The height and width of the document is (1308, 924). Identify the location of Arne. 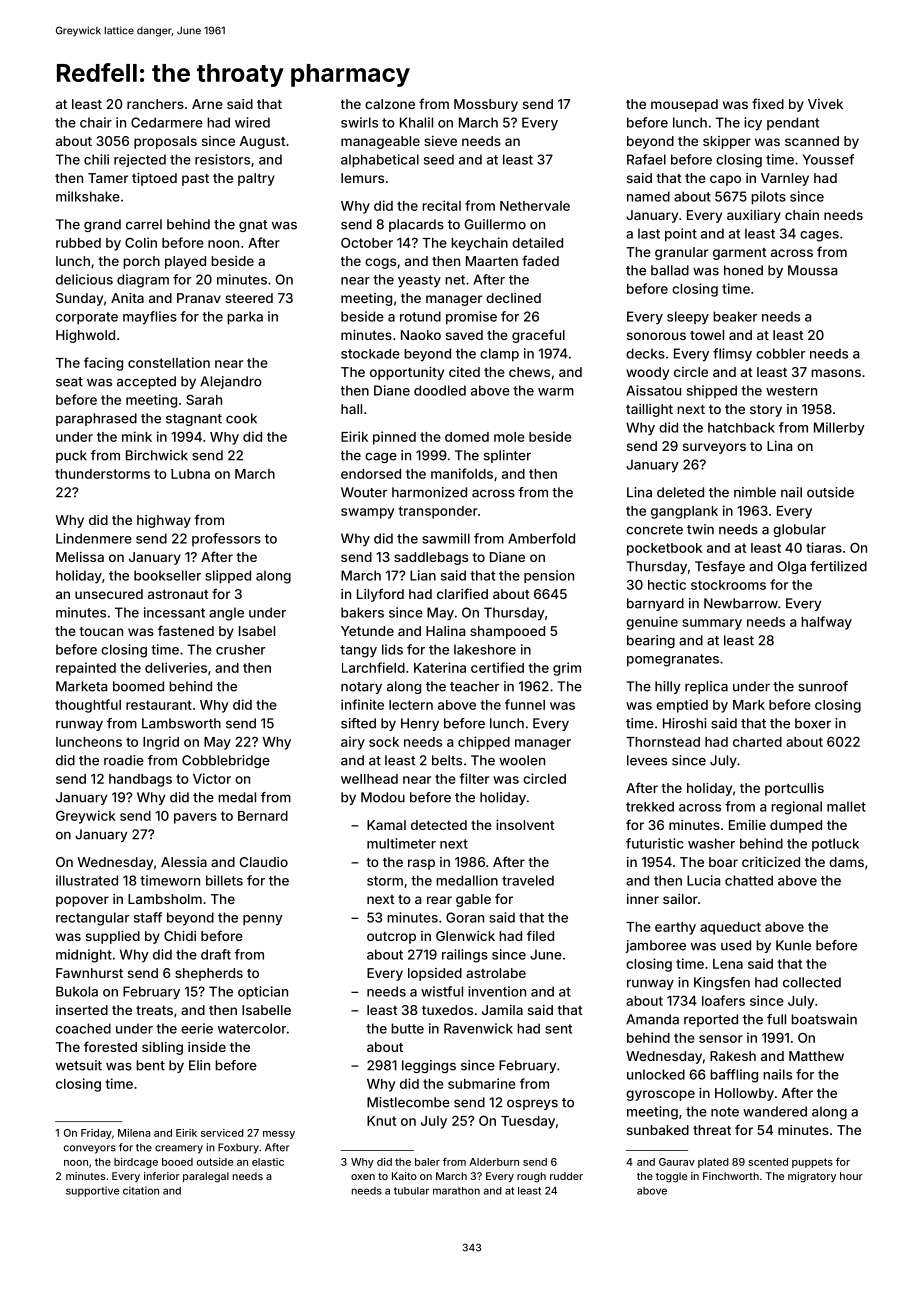
(207, 104).
